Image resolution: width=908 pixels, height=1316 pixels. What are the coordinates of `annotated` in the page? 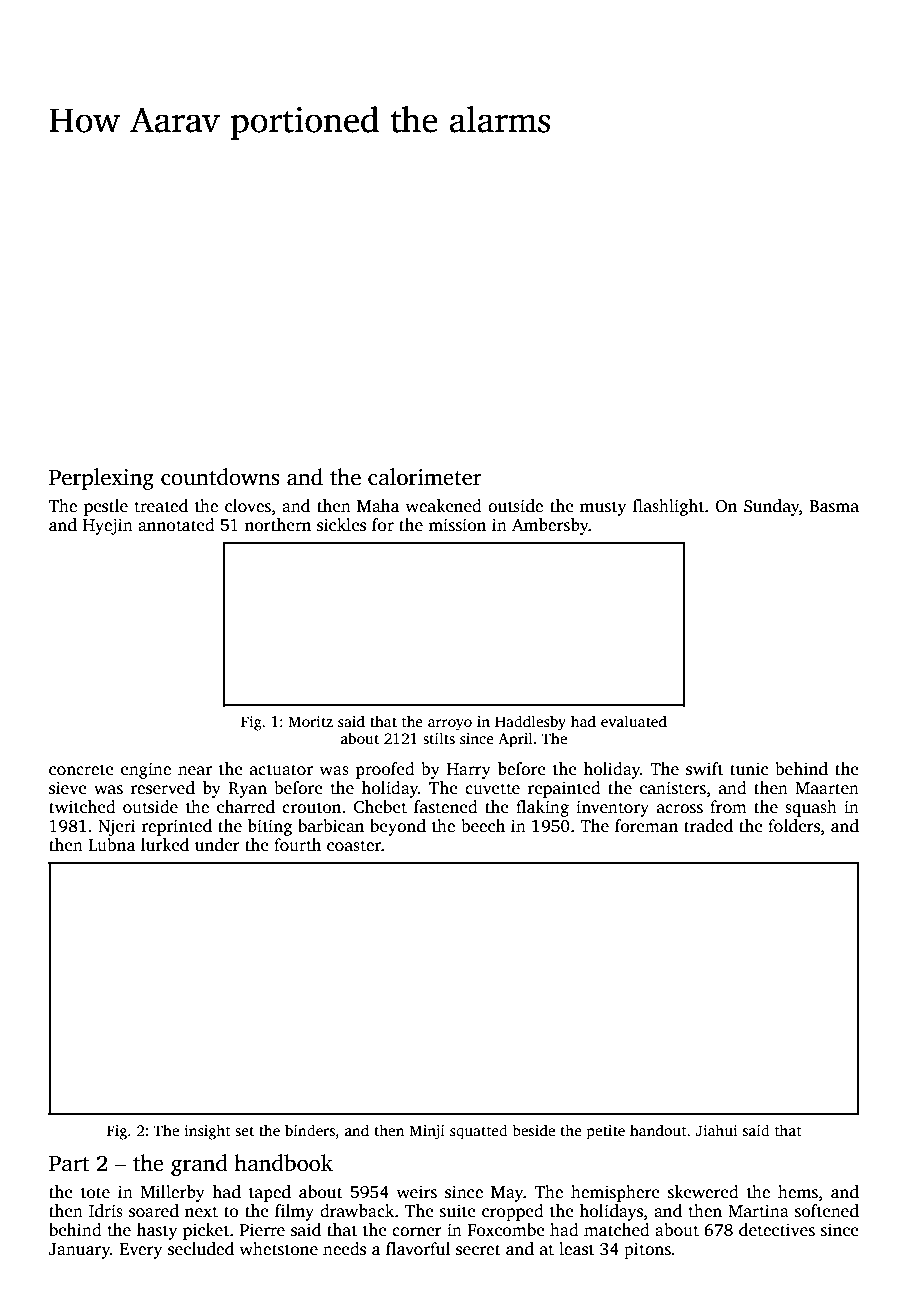 It's located at (176, 525).
